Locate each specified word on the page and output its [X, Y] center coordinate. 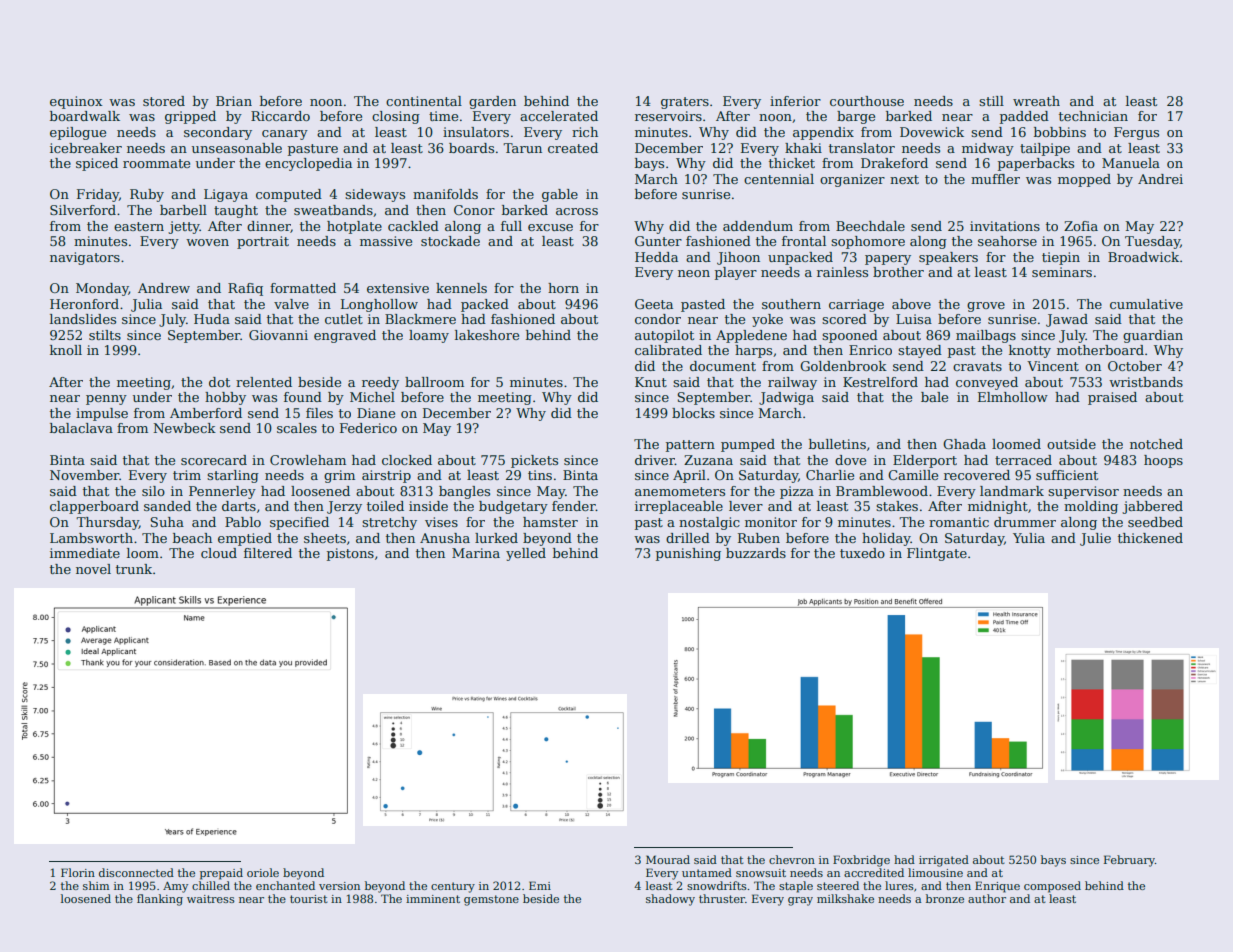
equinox [76, 102]
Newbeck [185, 428]
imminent [433, 899]
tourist [309, 899]
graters [685, 103]
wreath [1036, 101]
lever [746, 506]
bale [934, 397]
